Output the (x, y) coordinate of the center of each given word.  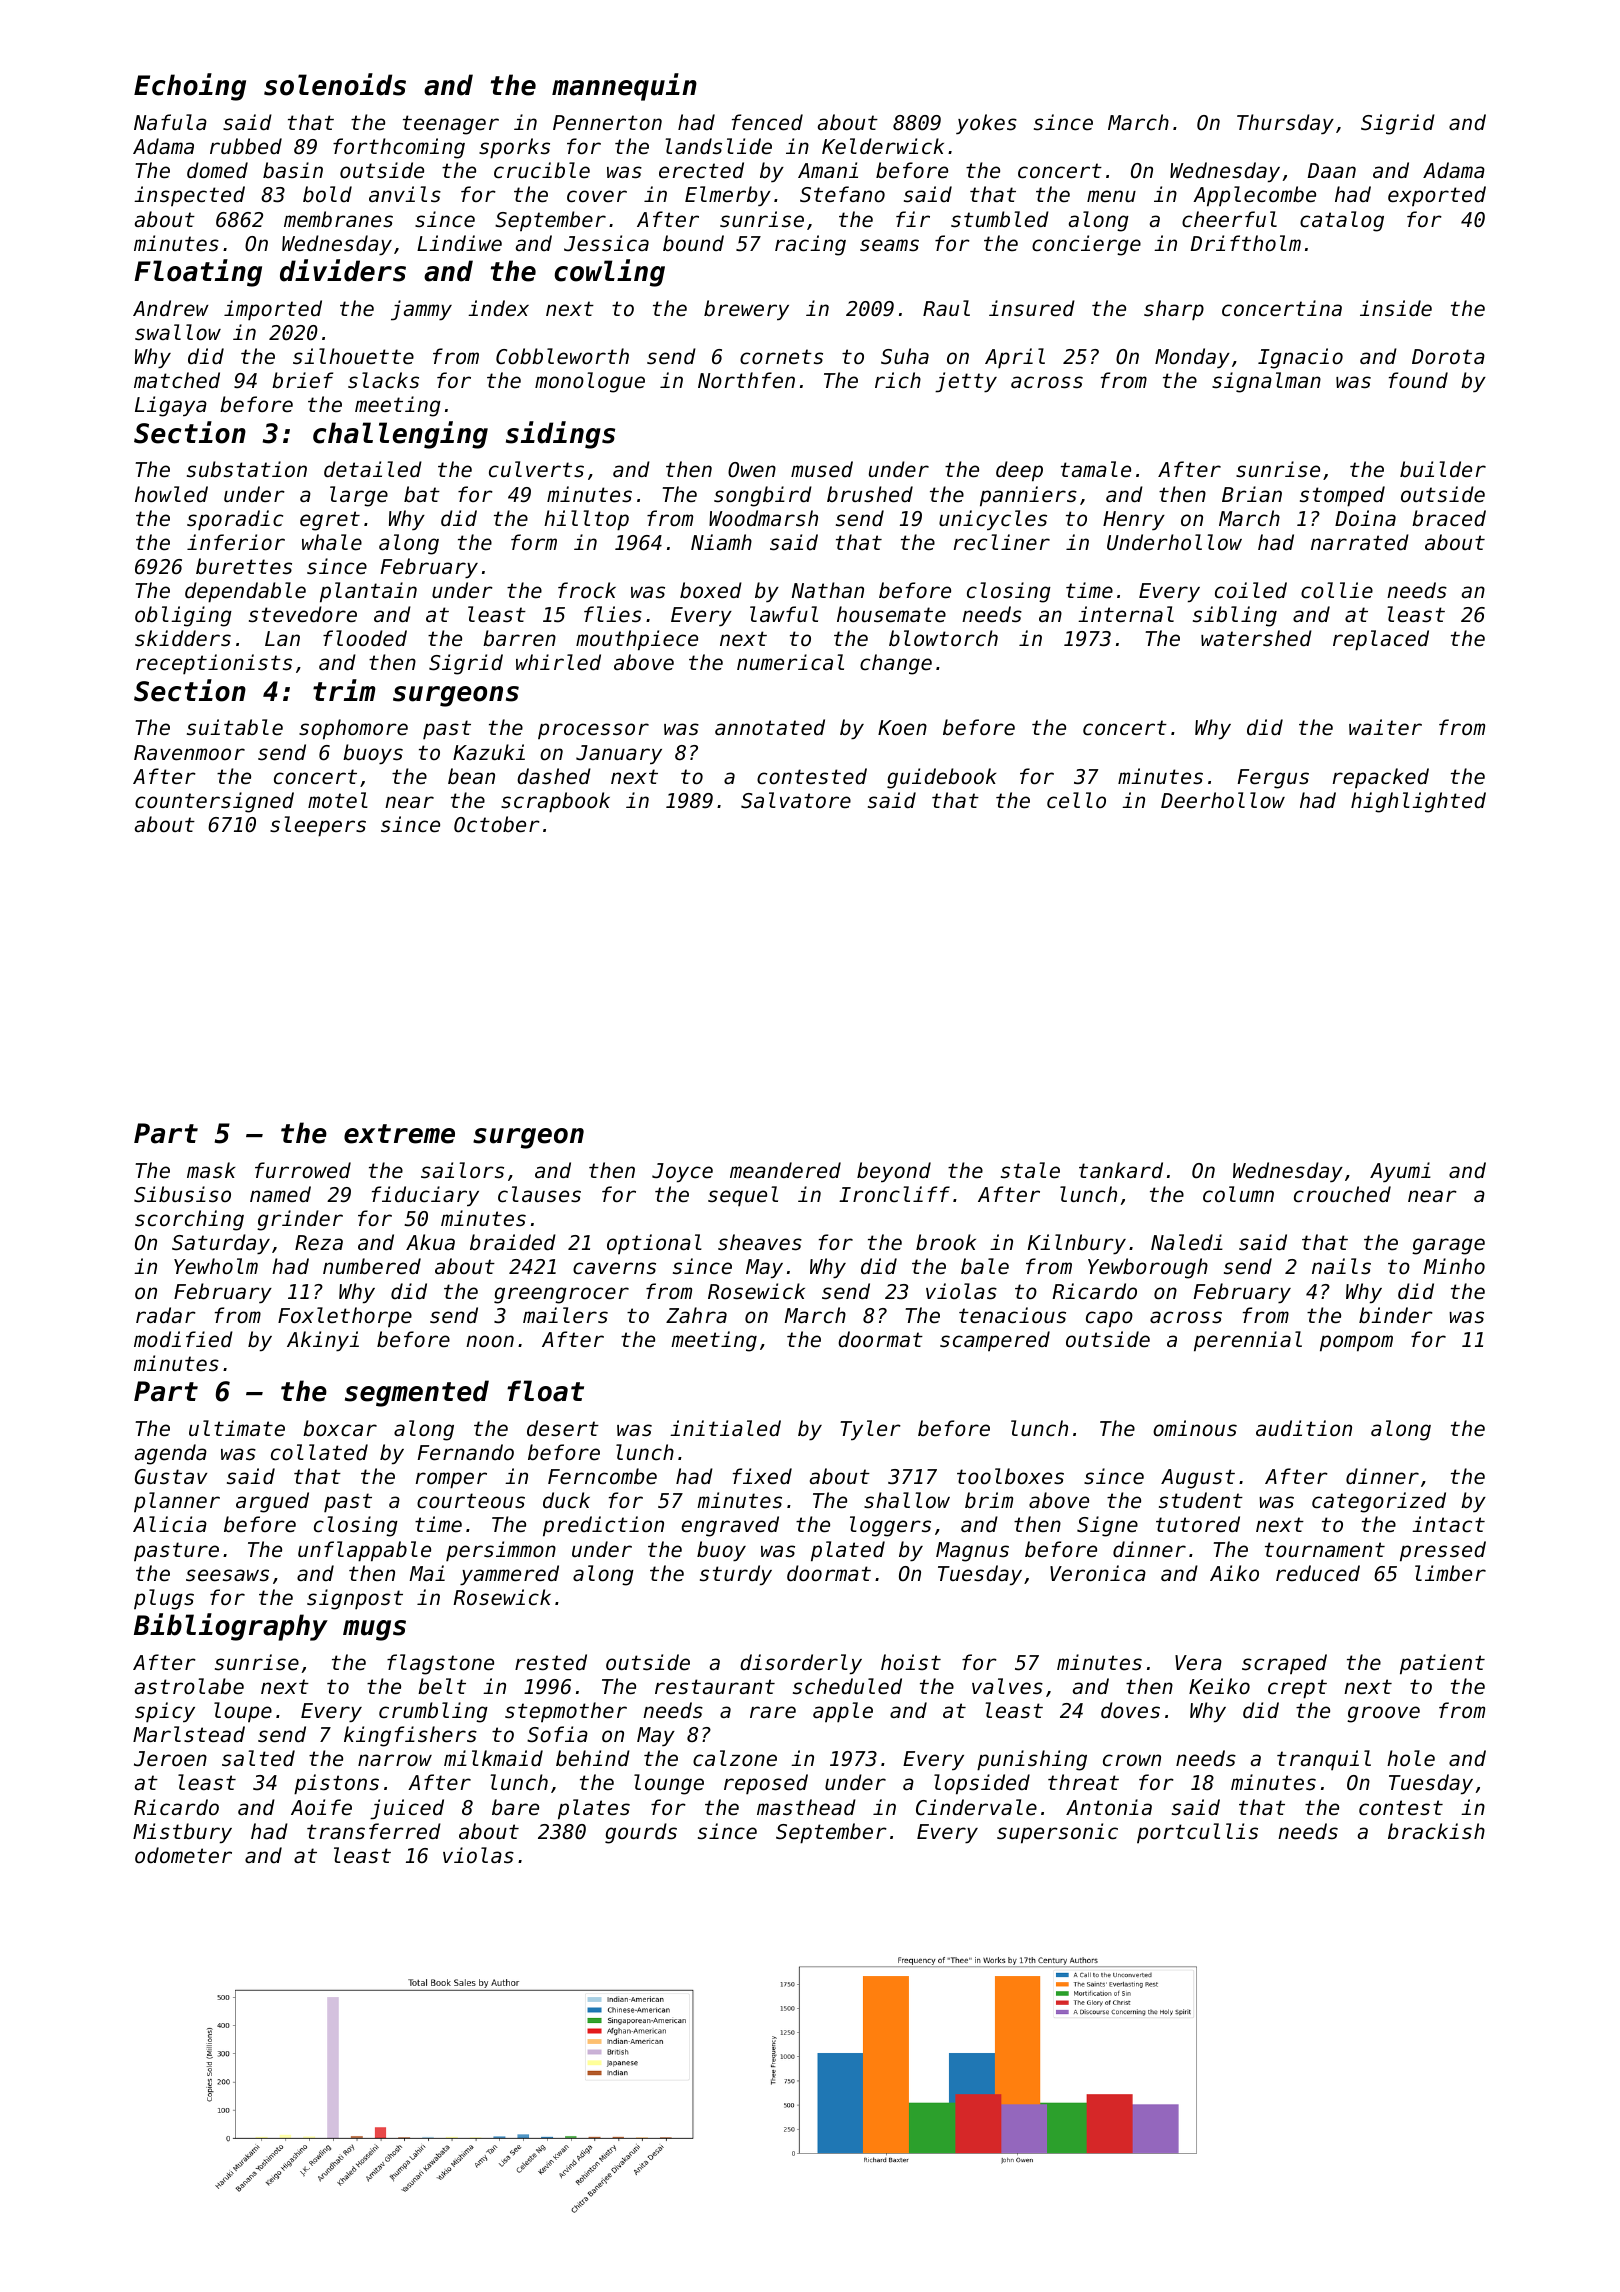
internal (1126, 614)
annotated (770, 727)
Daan (1332, 170)
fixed (762, 1476)
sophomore (353, 729)
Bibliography (231, 1627)
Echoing (190, 87)
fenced (767, 122)
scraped (1284, 1664)
